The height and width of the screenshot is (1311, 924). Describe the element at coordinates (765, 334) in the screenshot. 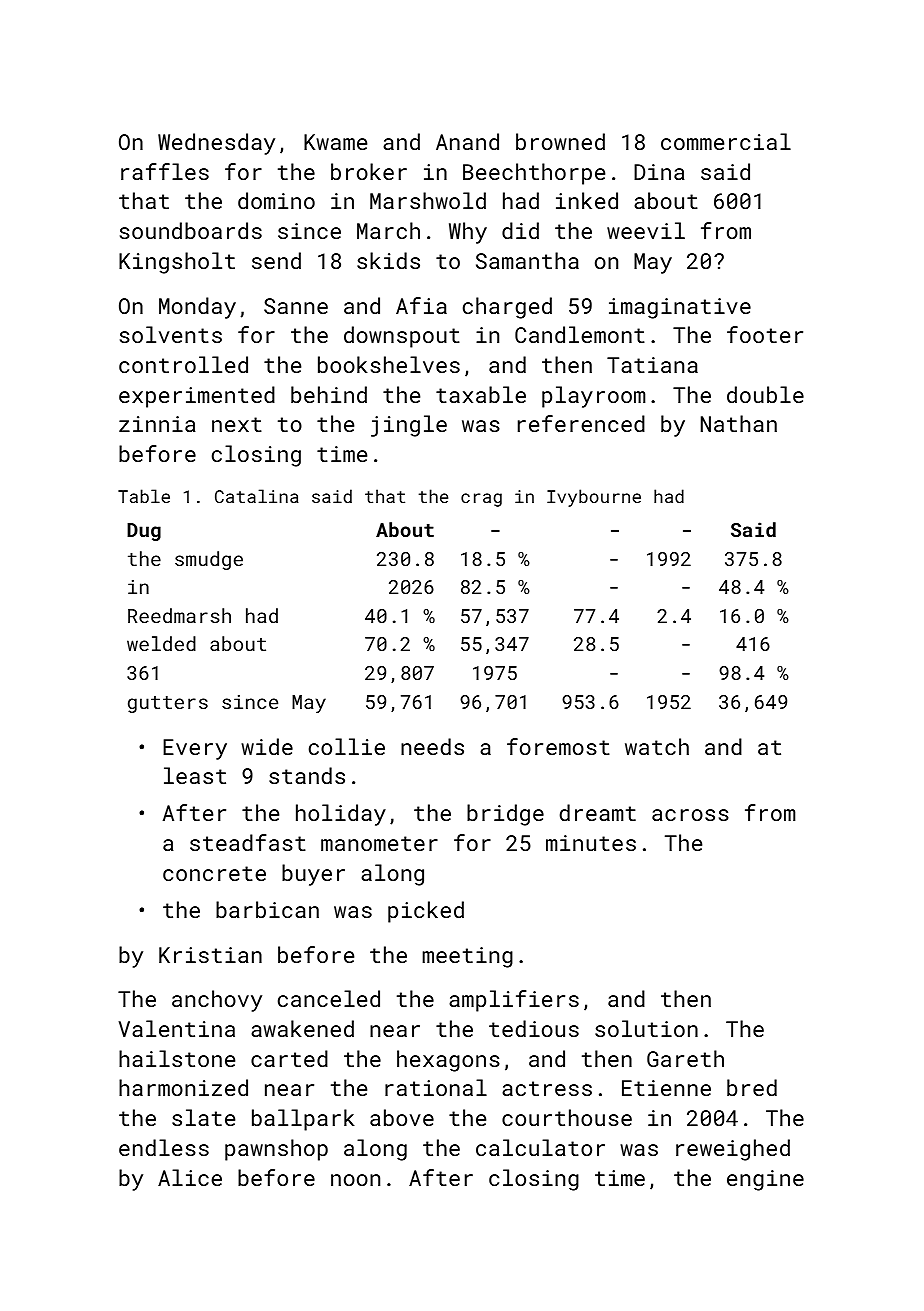

I see `footer` at that location.
